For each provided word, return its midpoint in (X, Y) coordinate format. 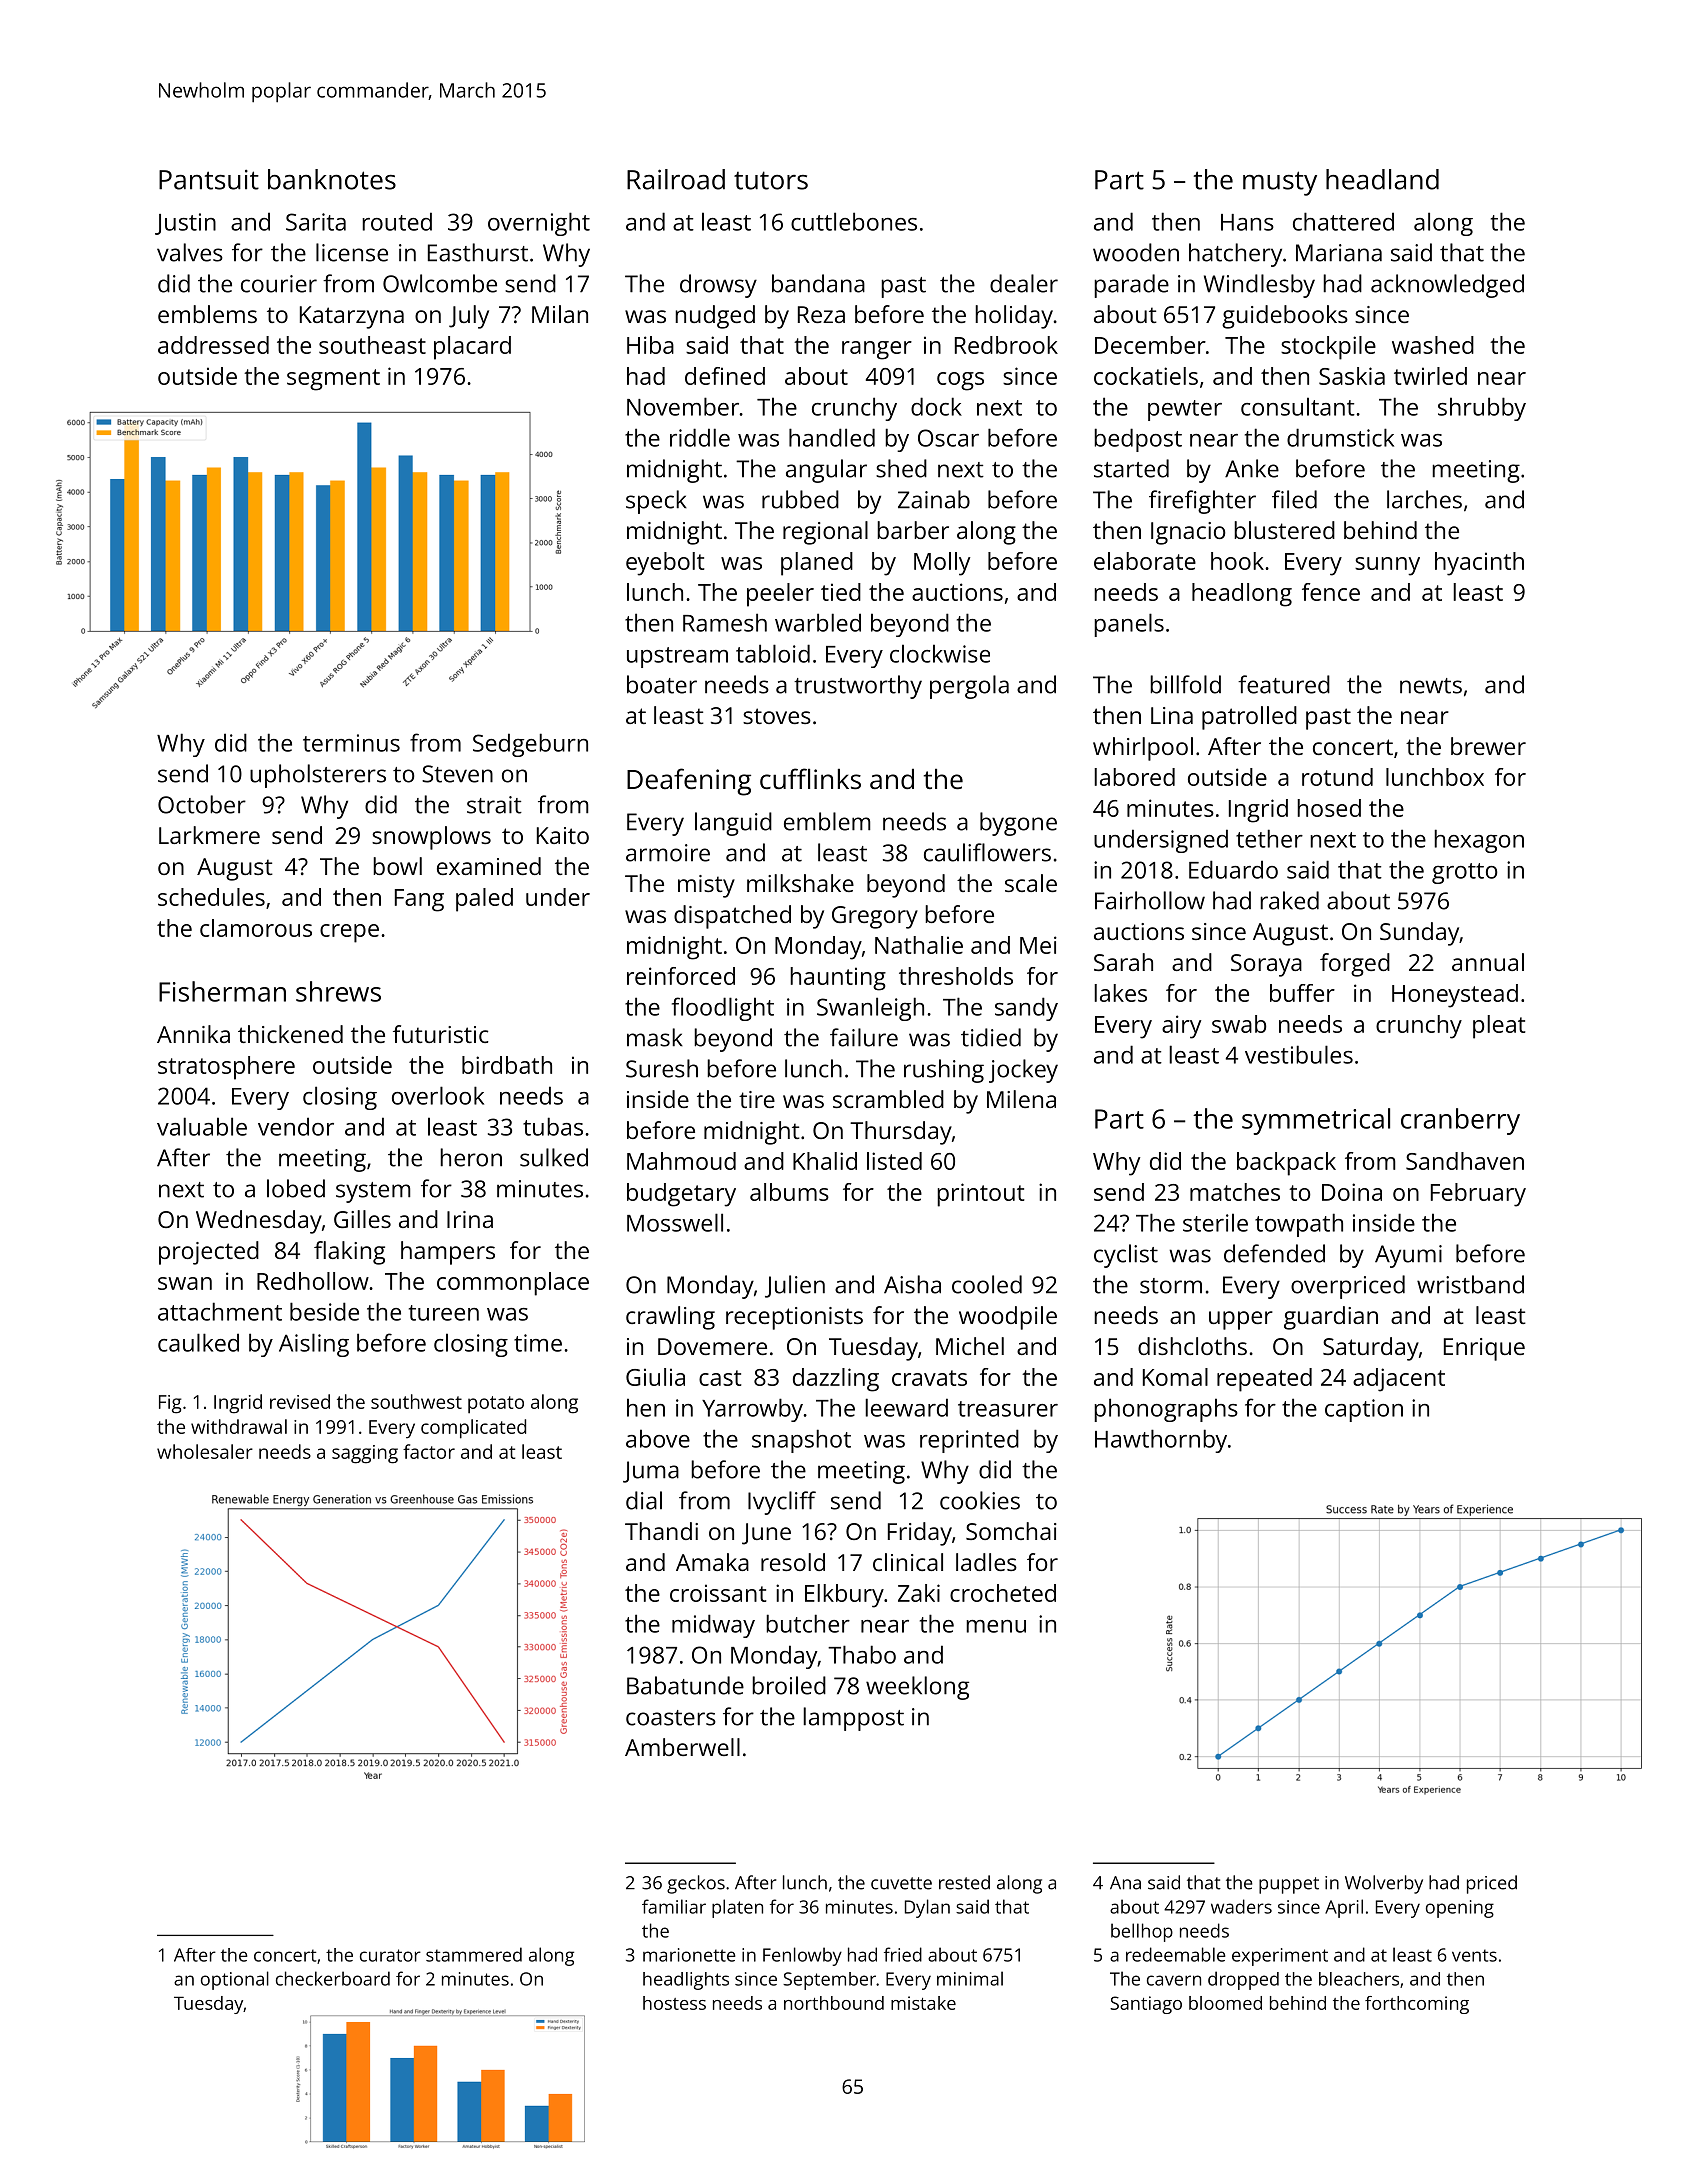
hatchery (1235, 255)
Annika (193, 1034)
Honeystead (1455, 996)
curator (390, 1955)
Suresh (662, 1068)
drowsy (718, 286)
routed (397, 221)
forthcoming (1417, 2005)
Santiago (1146, 2005)
